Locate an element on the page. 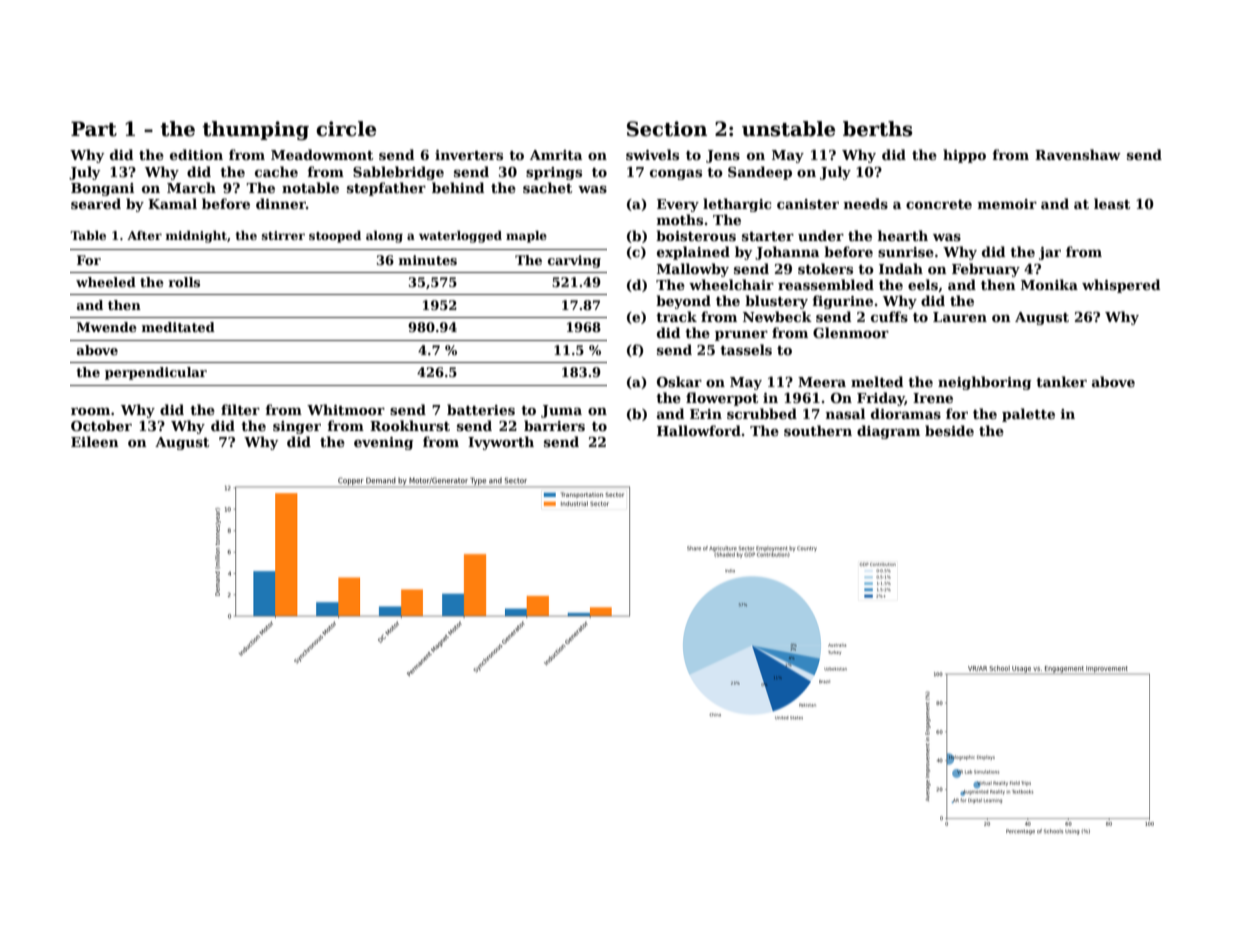 Image resolution: width=1233 pixels, height=952 pixels. meditated is located at coordinates (178, 327).
